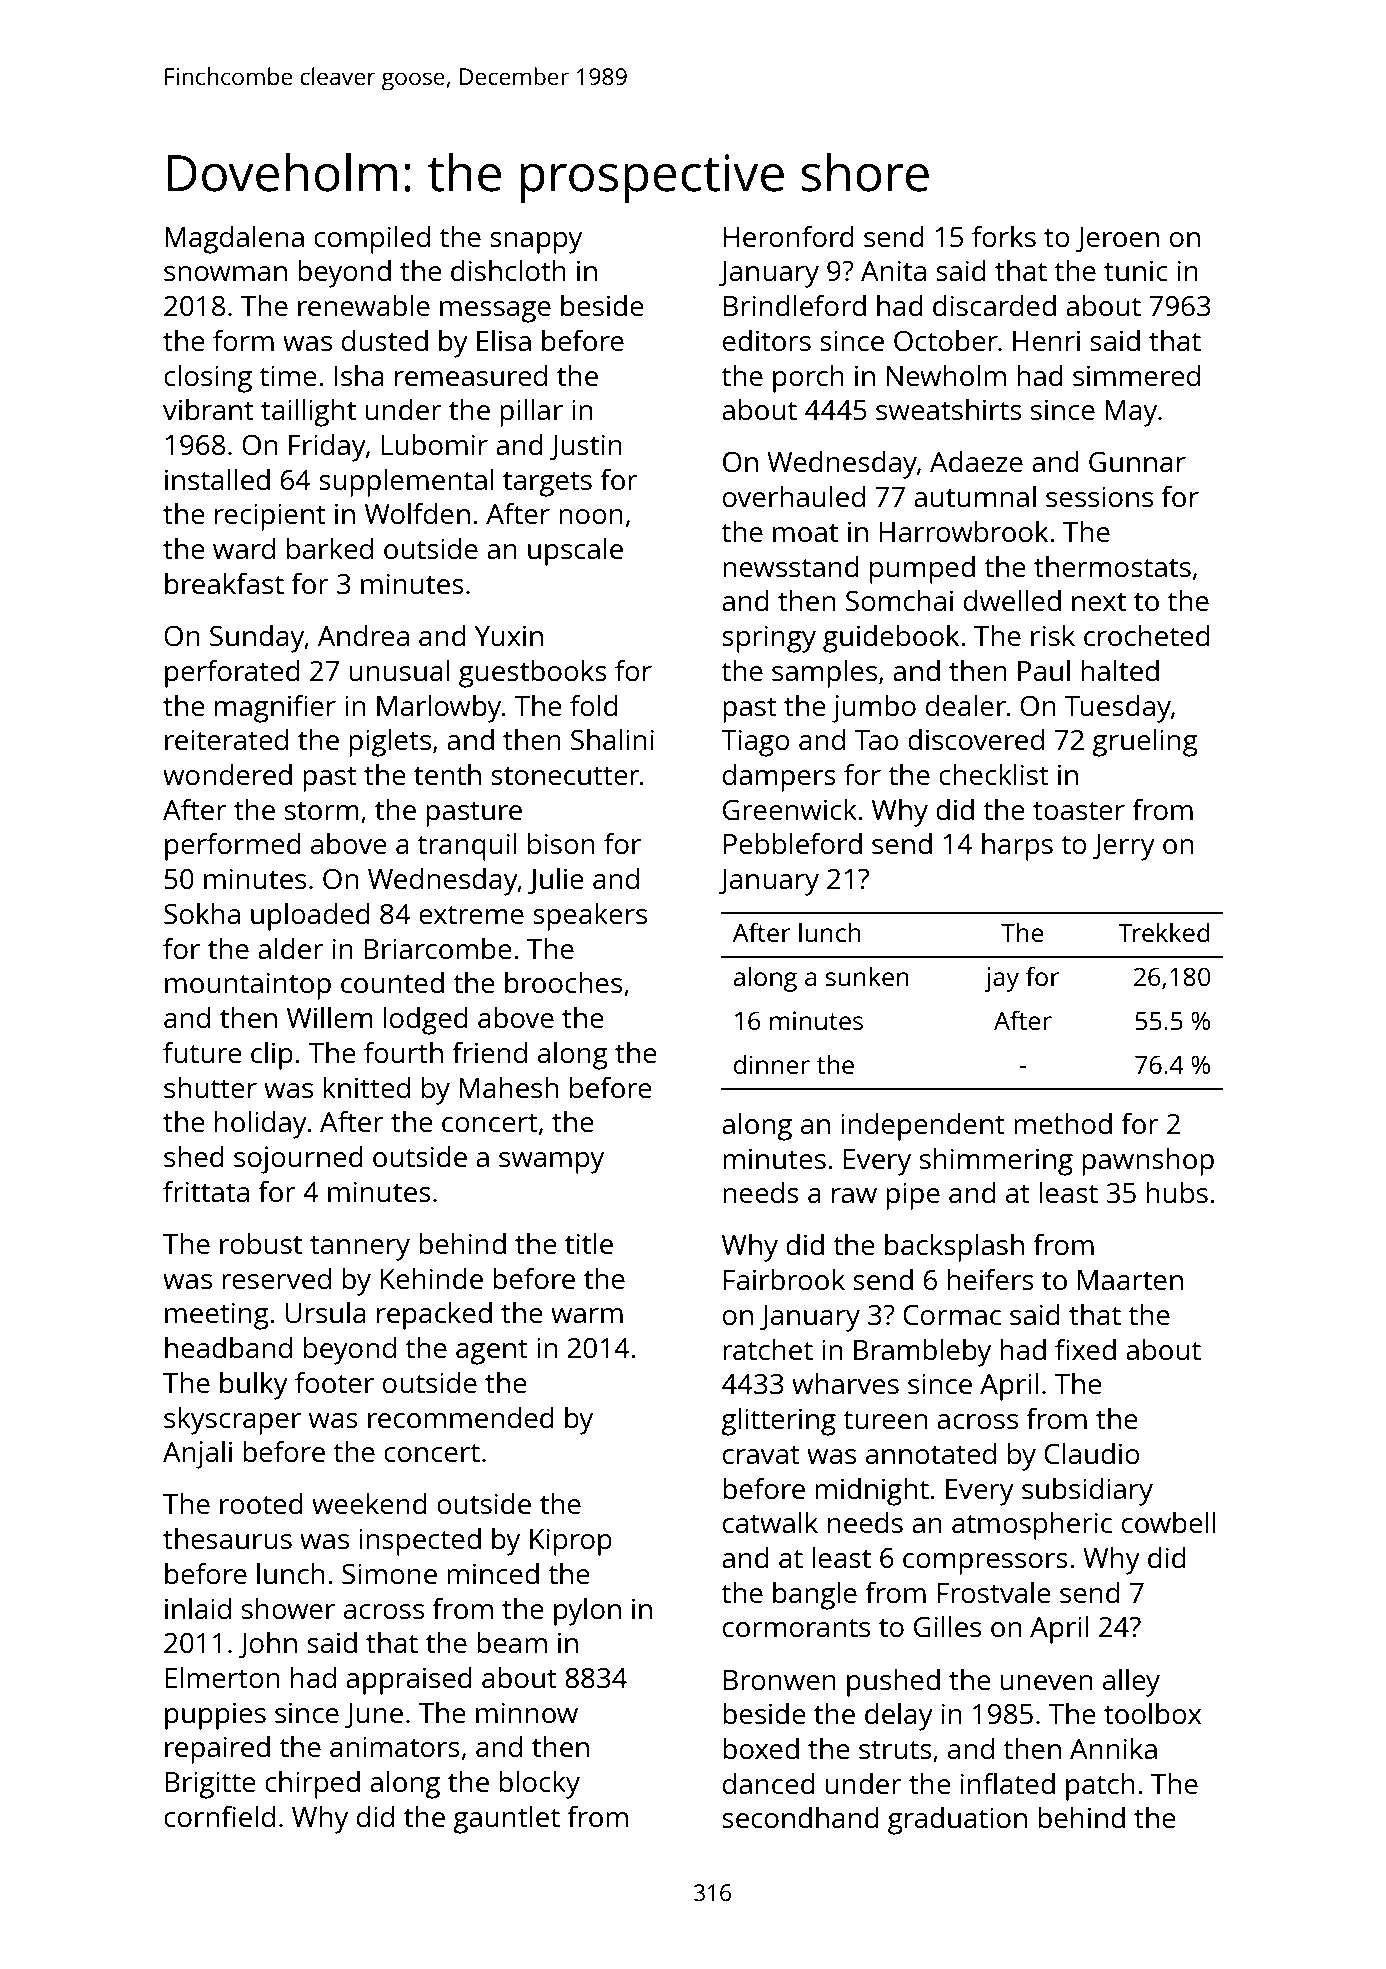 This screenshot has height=1969, width=1386. I want to click on Claudio, so click(1092, 1453).
